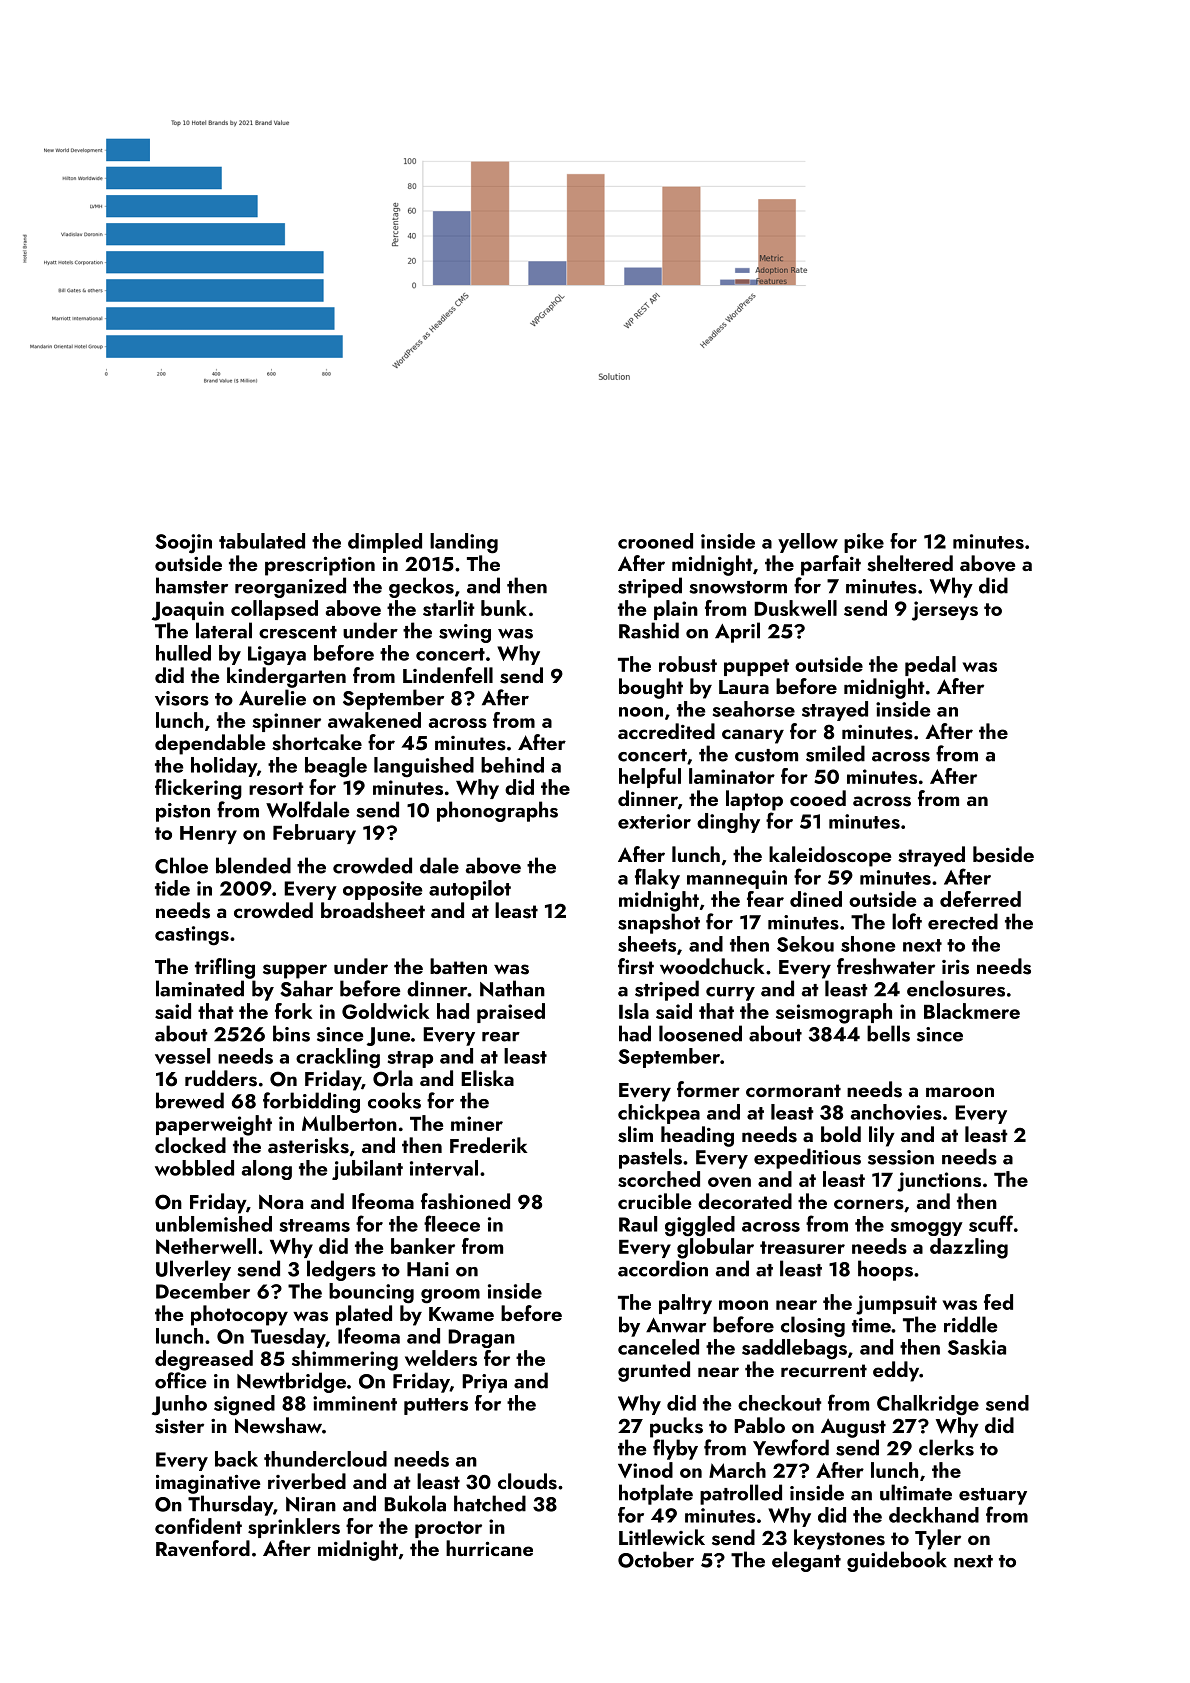 Image resolution: width=1190 pixels, height=1683 pixels. What do you see at coordinates (649, 630) in the image?
I see `Rashid` at bounding box center [649, 630].
